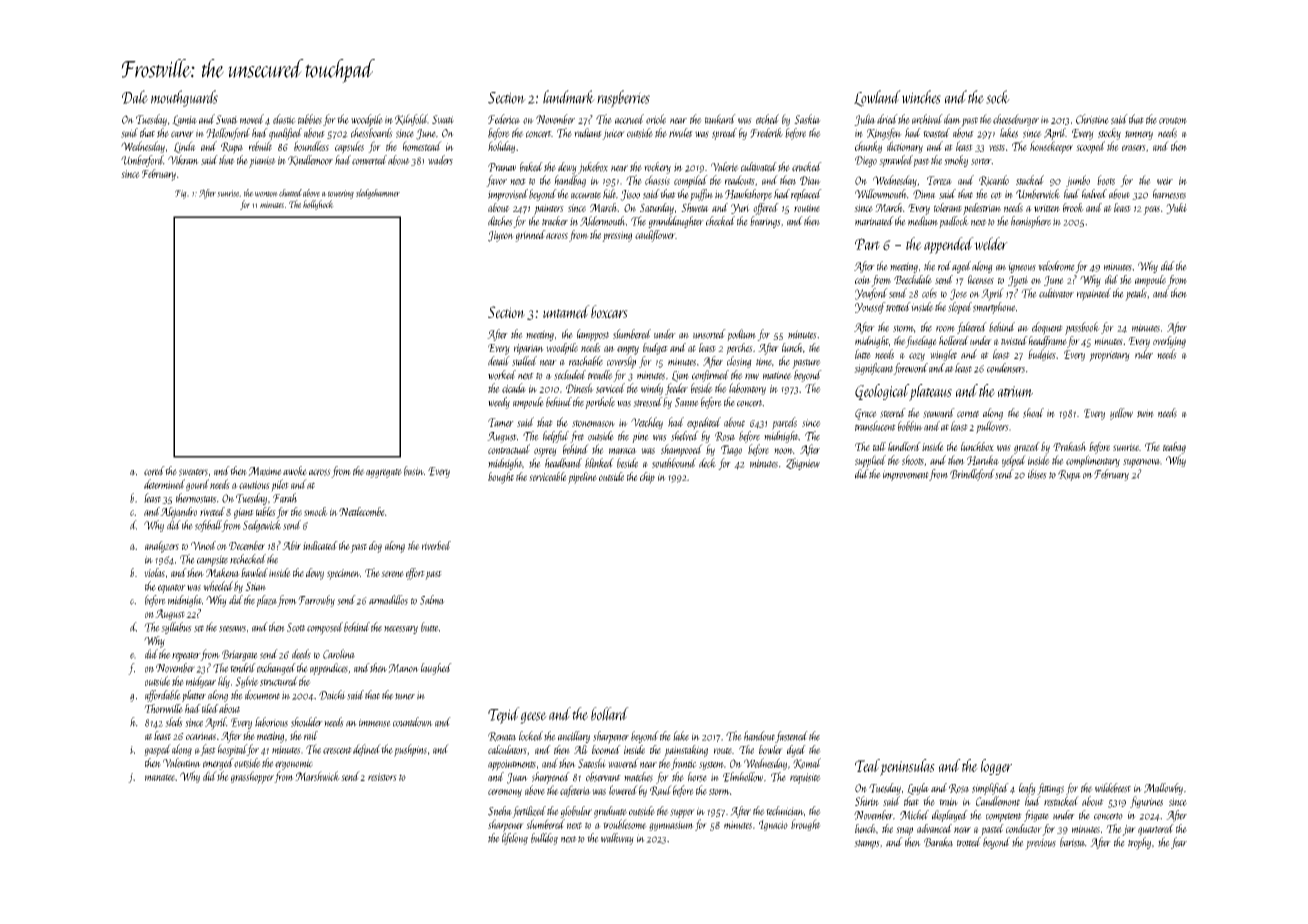 The height and width of the screenshot is (924, 1308). I want to click on gasped, so click(157, 750).
